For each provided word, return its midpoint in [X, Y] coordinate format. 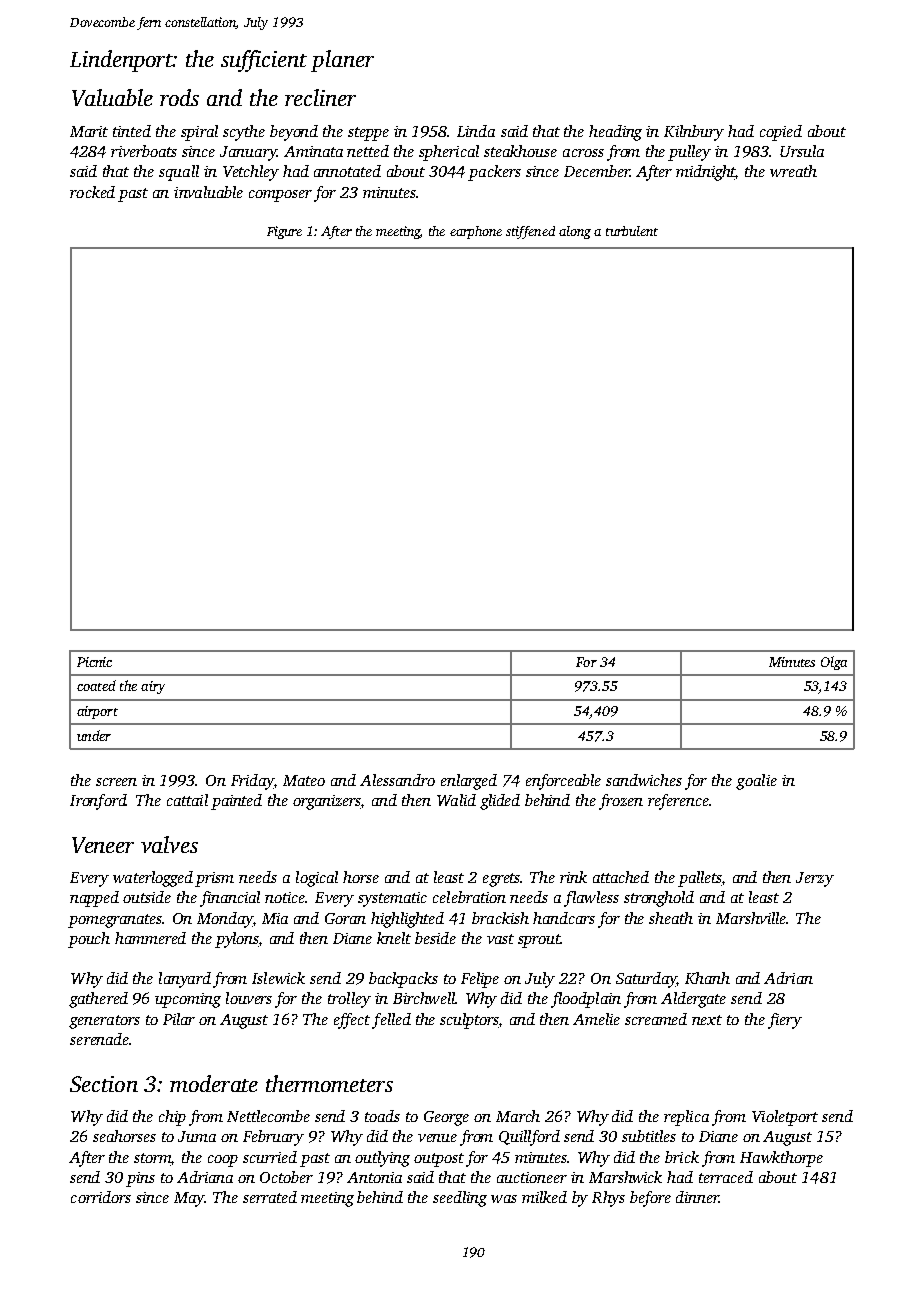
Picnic [94, 662]
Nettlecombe [268, 1116]
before [650, 1199]
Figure [284, 232]
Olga [834, 663]
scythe [244, 133]
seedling [460, 1199]
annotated [347, 171]
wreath [793, 171]
